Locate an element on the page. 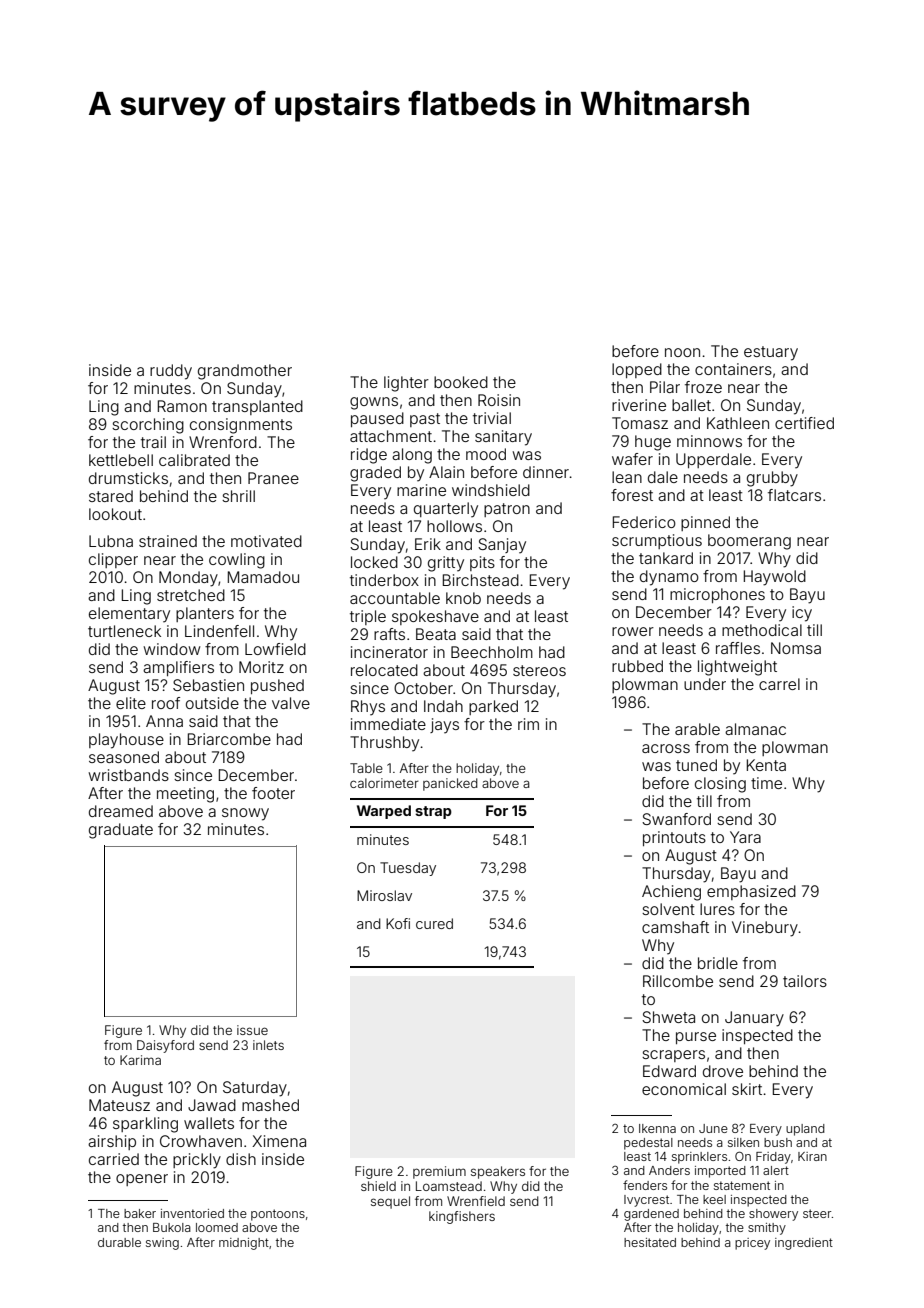  October is located at coordinates (423, 688).
